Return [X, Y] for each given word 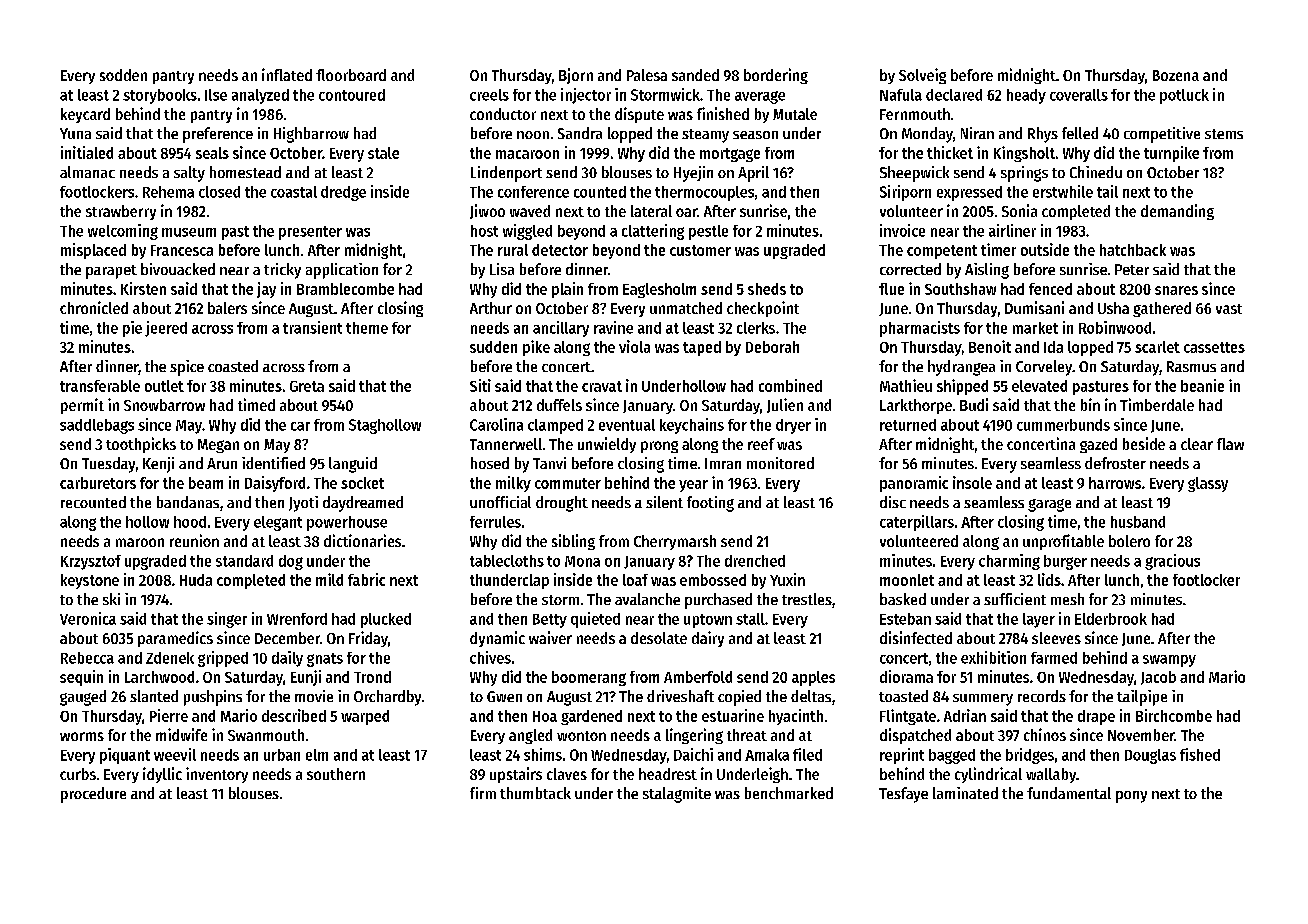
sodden [123, 75]
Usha [1113, 308]
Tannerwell [506, 444]
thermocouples [704, 193]
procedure [93, 795]
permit [82, 406]
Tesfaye [903, 795]
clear [1197, 444]
